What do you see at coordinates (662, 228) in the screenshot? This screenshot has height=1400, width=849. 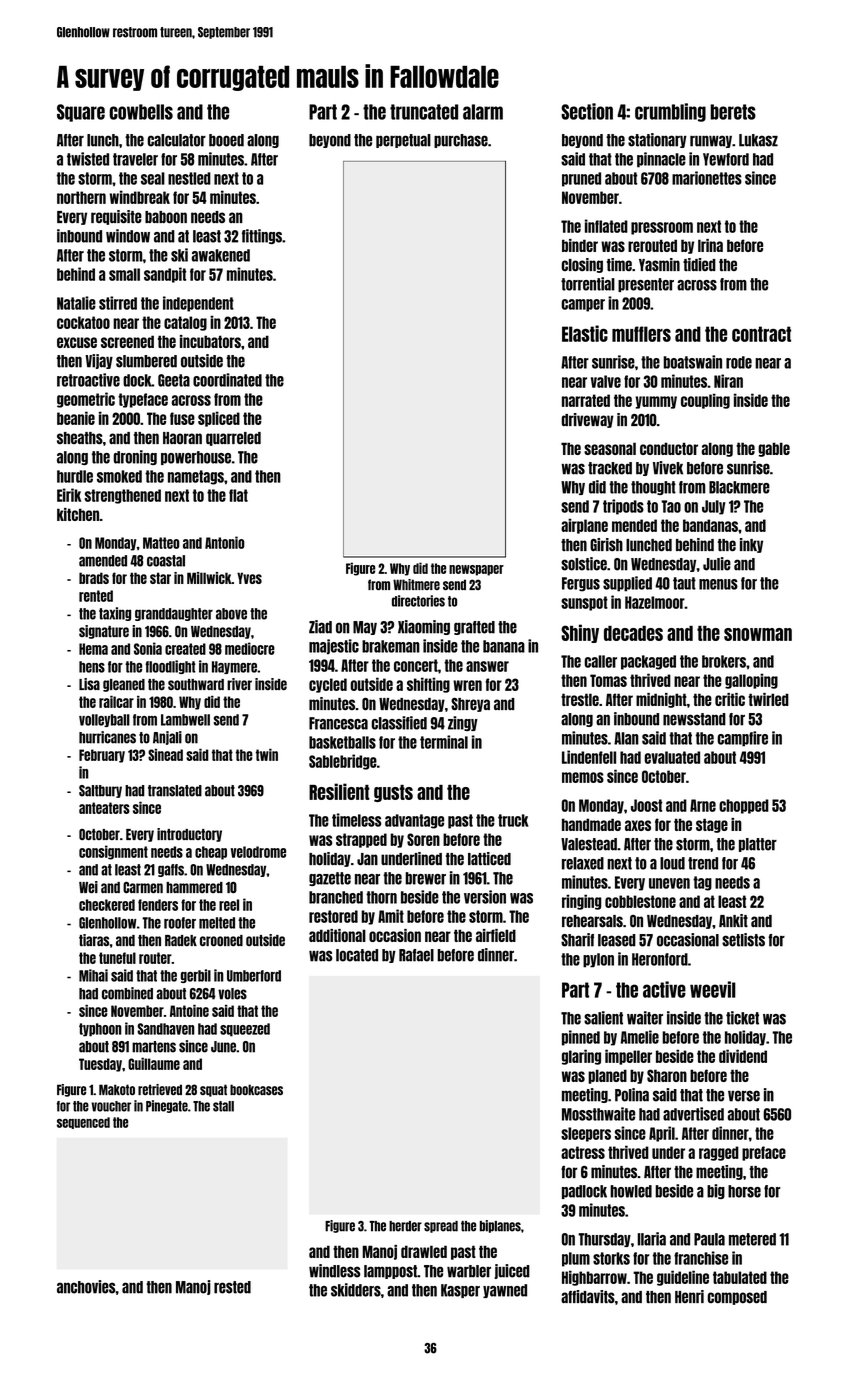 I see `pressroom` at bounding box center [662, 228].
